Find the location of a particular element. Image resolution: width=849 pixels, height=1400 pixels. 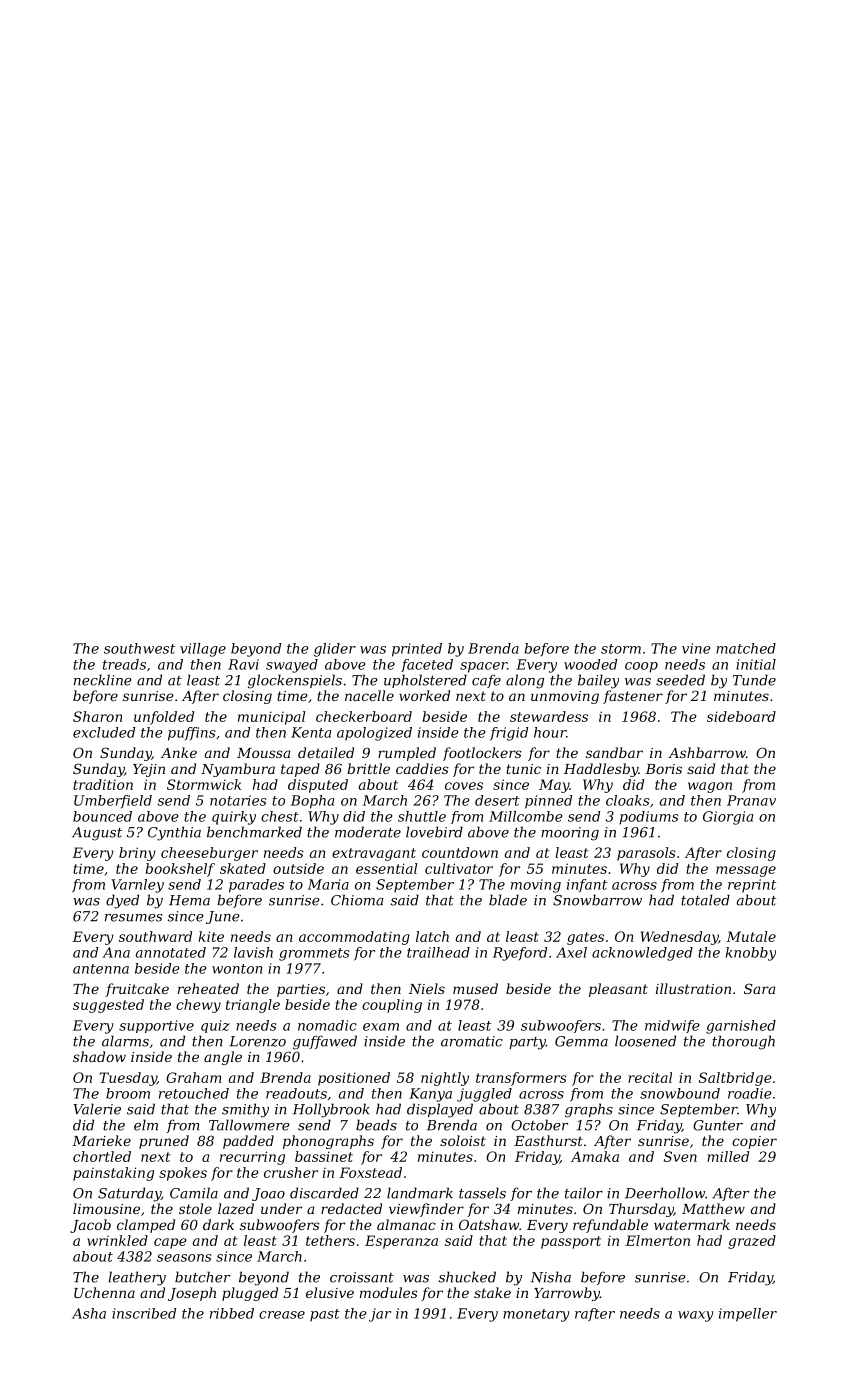

antenna is located at coordinates (101, 969).
